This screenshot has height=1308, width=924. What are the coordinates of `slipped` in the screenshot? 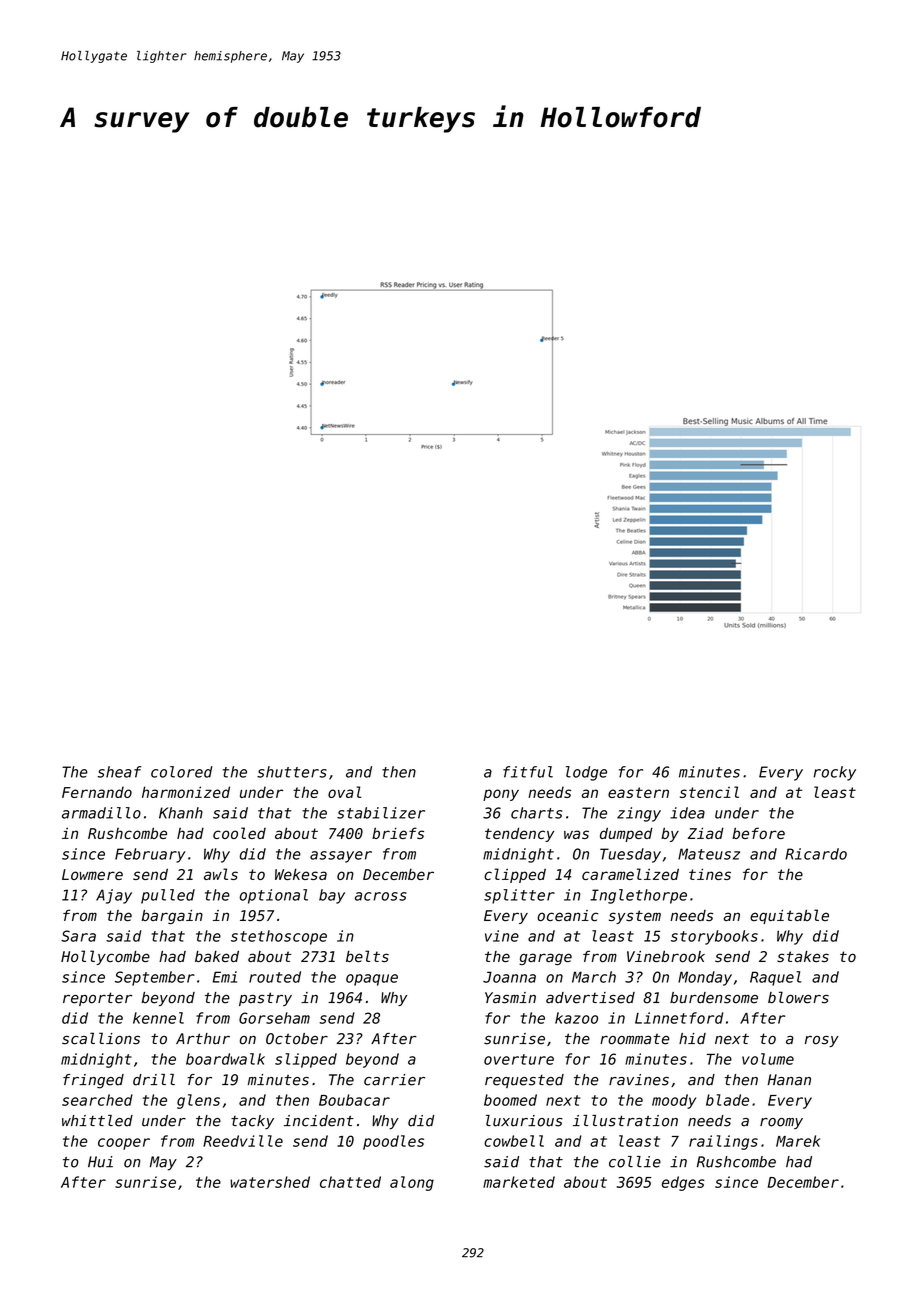 It's located at (306, 1060).
